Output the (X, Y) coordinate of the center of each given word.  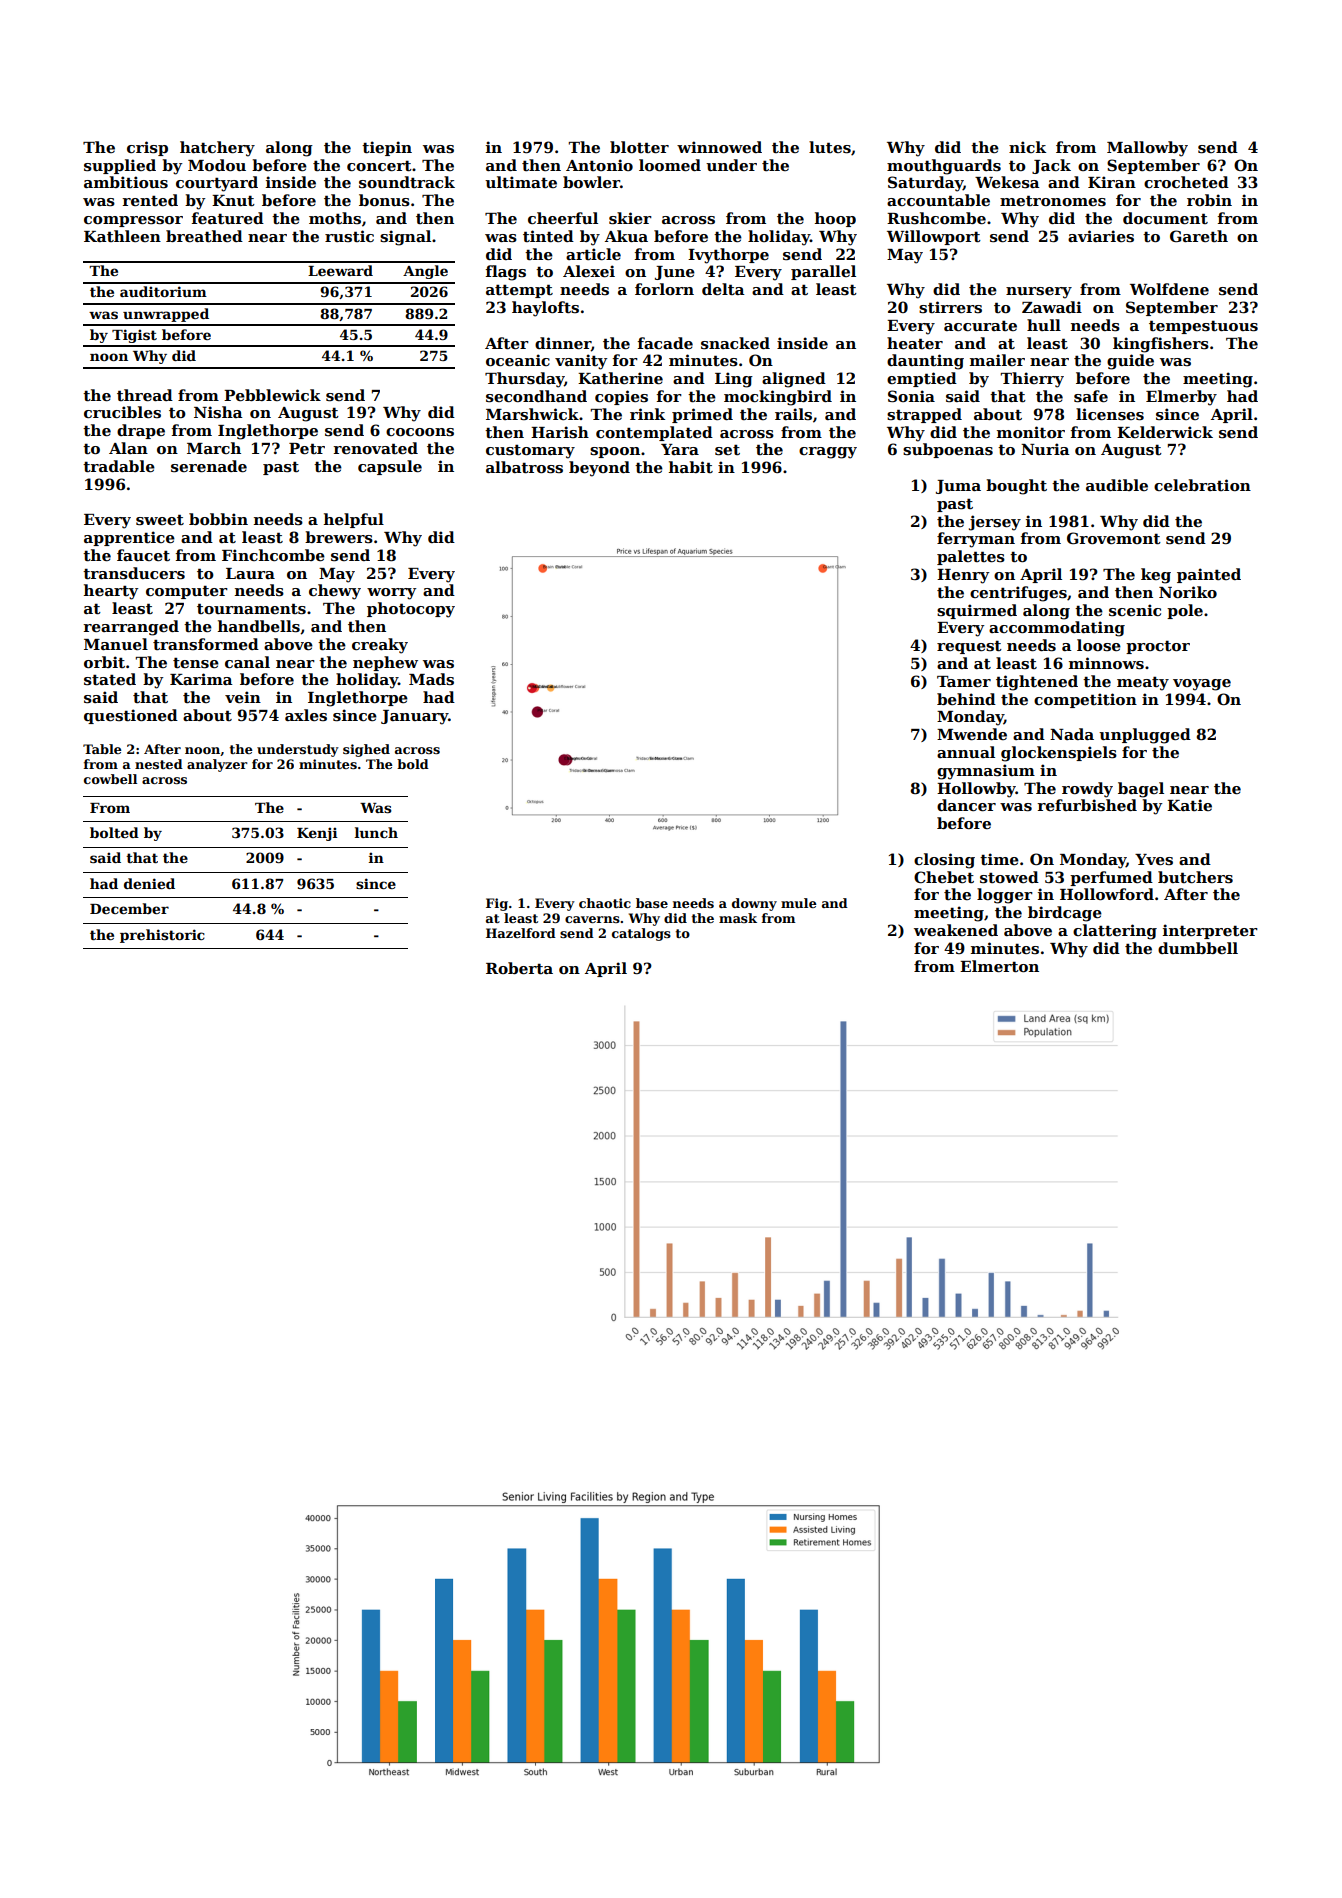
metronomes (1053, 200)
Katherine (620, 378)
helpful (354, 520)
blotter (639, 147)
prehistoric (162, 936)
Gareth (1199, 236)
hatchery (217, 149)
